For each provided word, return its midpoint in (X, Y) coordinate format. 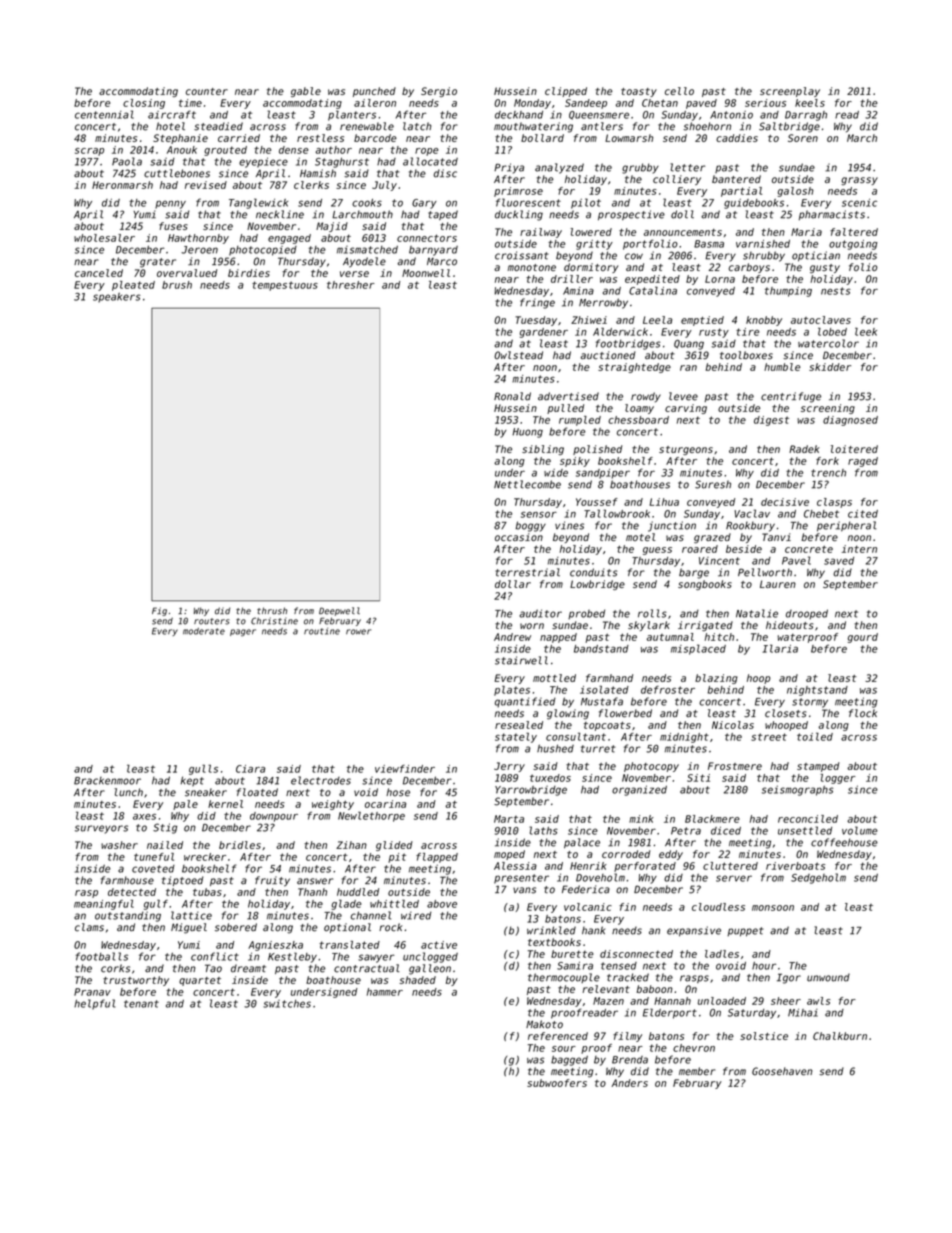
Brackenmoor (107, 781)
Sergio (439, 92)
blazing (716, 679)
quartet (200, 981)
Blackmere (712, 819)
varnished (763, 244)
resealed (519, 725)
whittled (394, 903)
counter (207, 91)
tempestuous (285, 286)
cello (679, 91)
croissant (522, 255)
